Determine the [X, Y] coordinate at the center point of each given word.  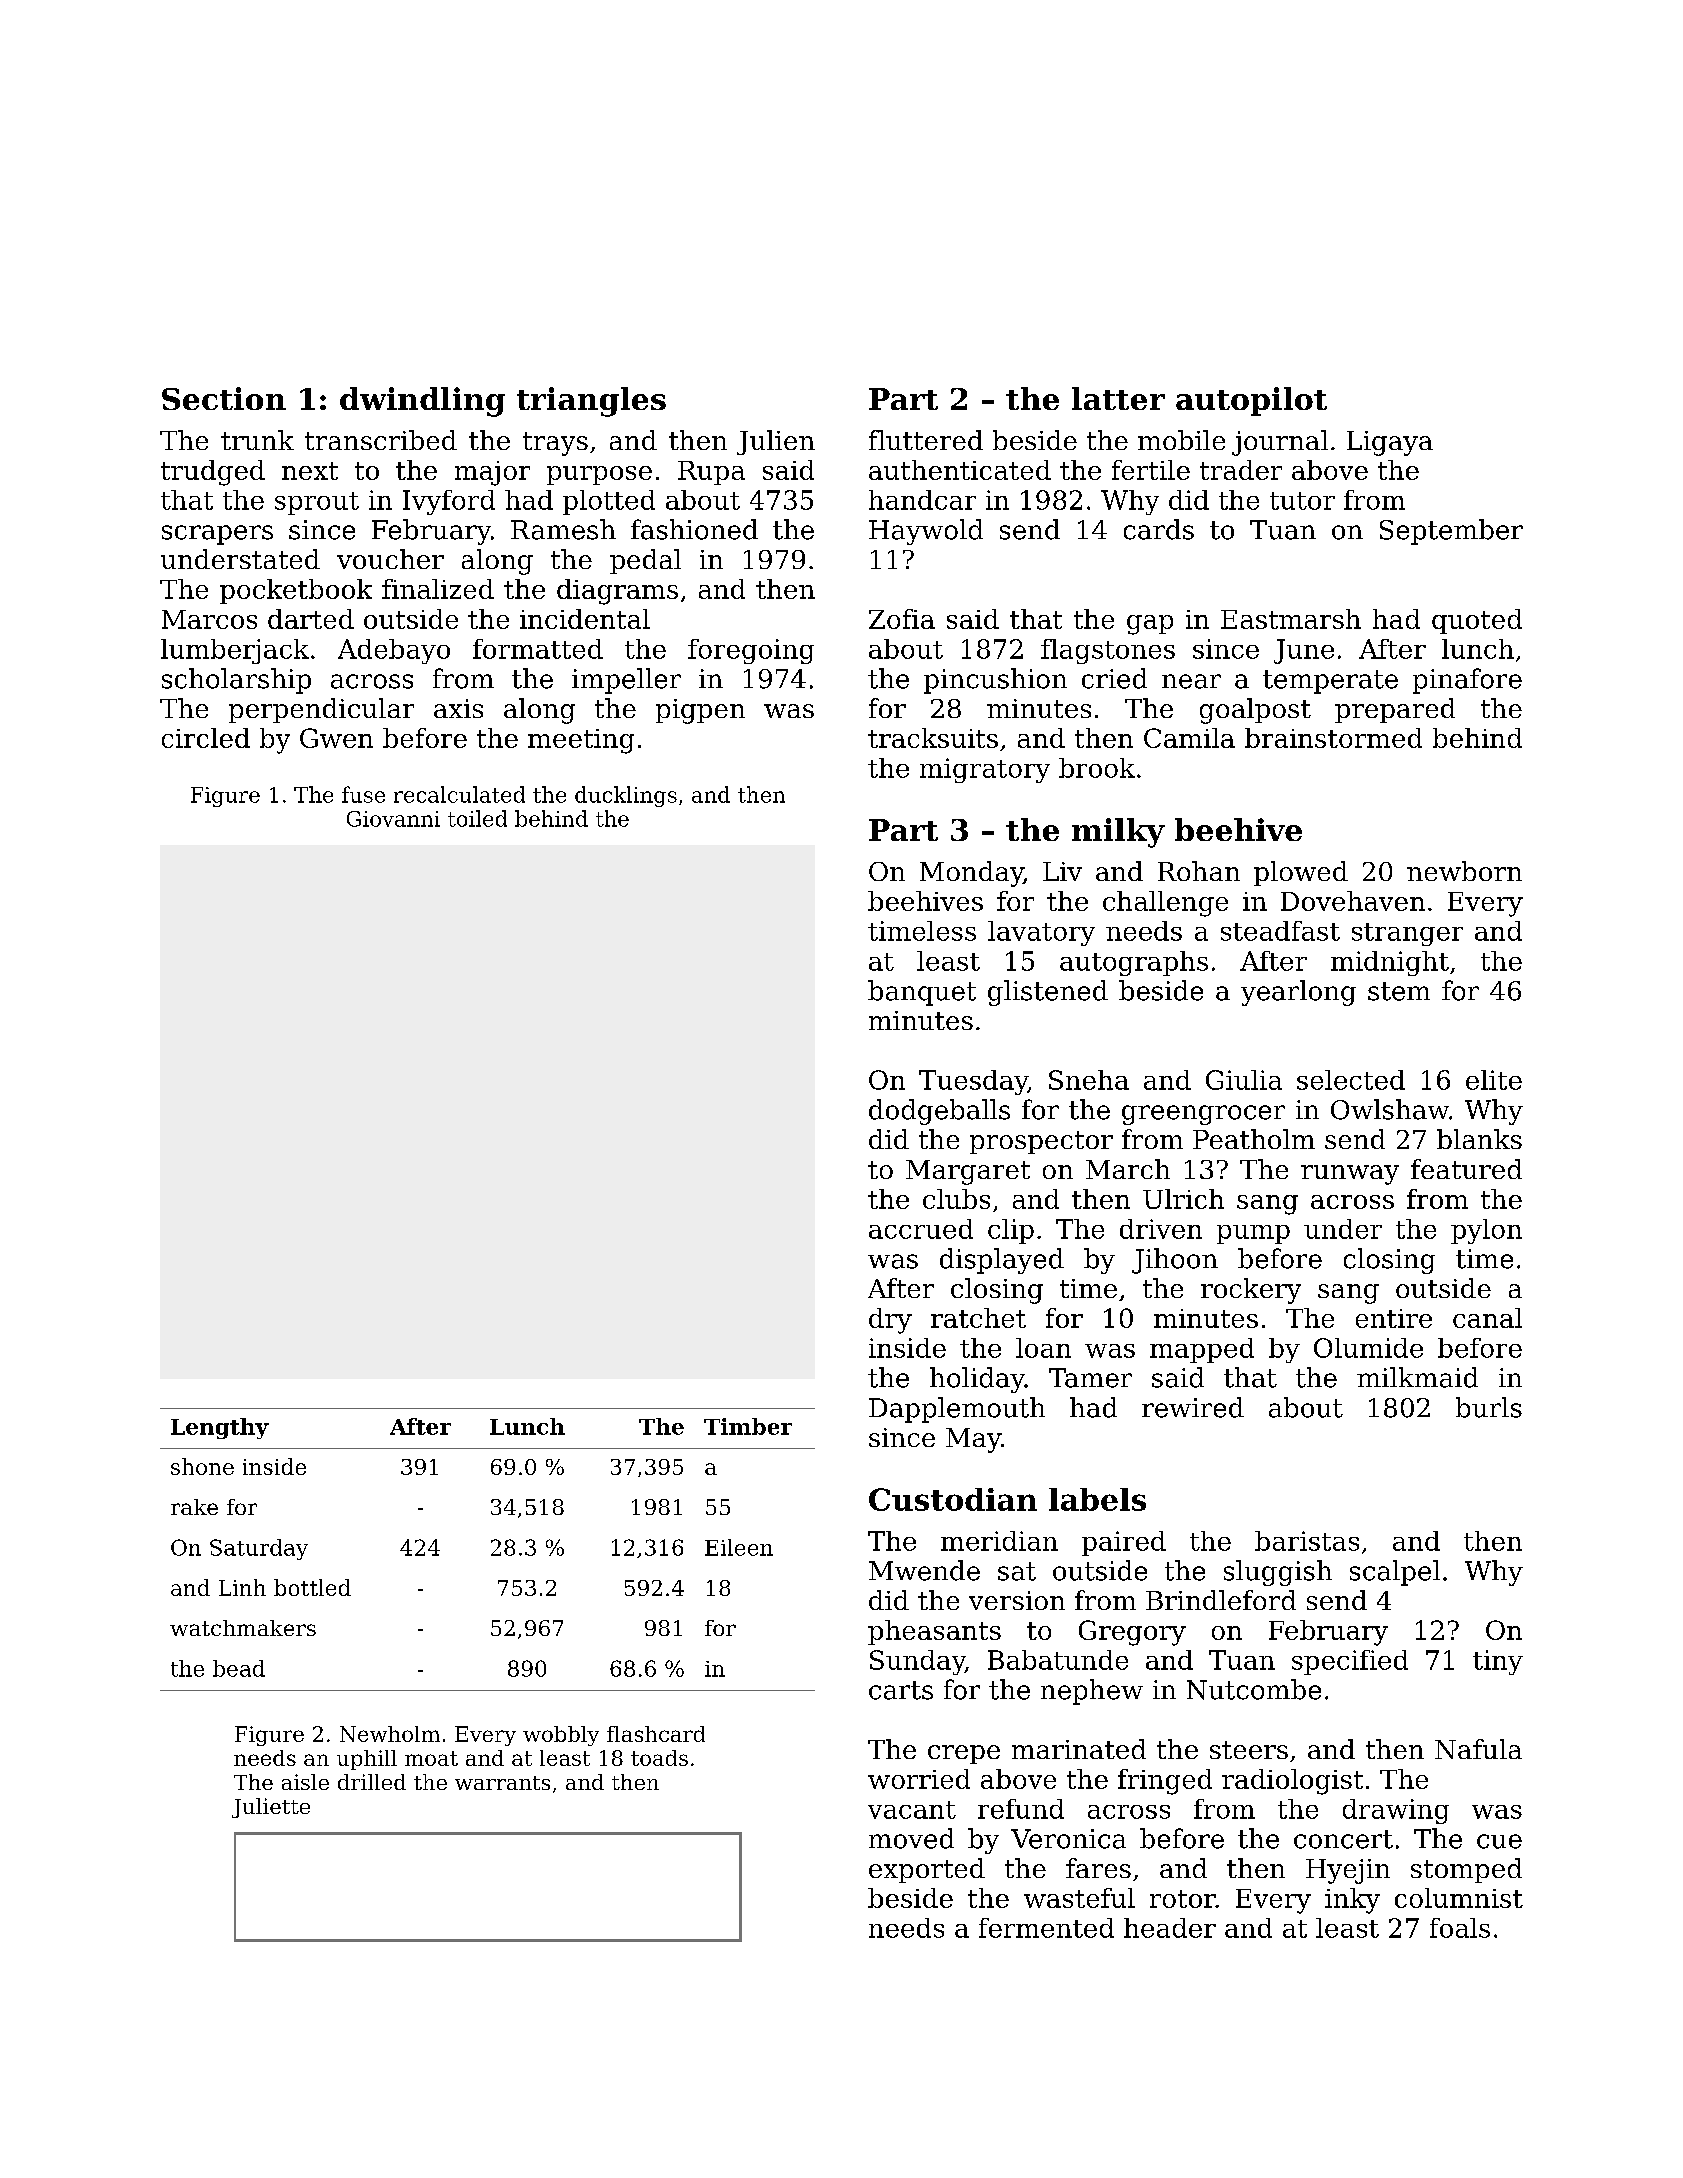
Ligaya [1390, 443]
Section [224, 398]
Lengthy [220, 1428]
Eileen [739, 1547]
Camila [1189, 738]
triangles [591, 402]
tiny [1498, 1662]
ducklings [626, 796]
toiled [477, 818]
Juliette [271, 1808]
